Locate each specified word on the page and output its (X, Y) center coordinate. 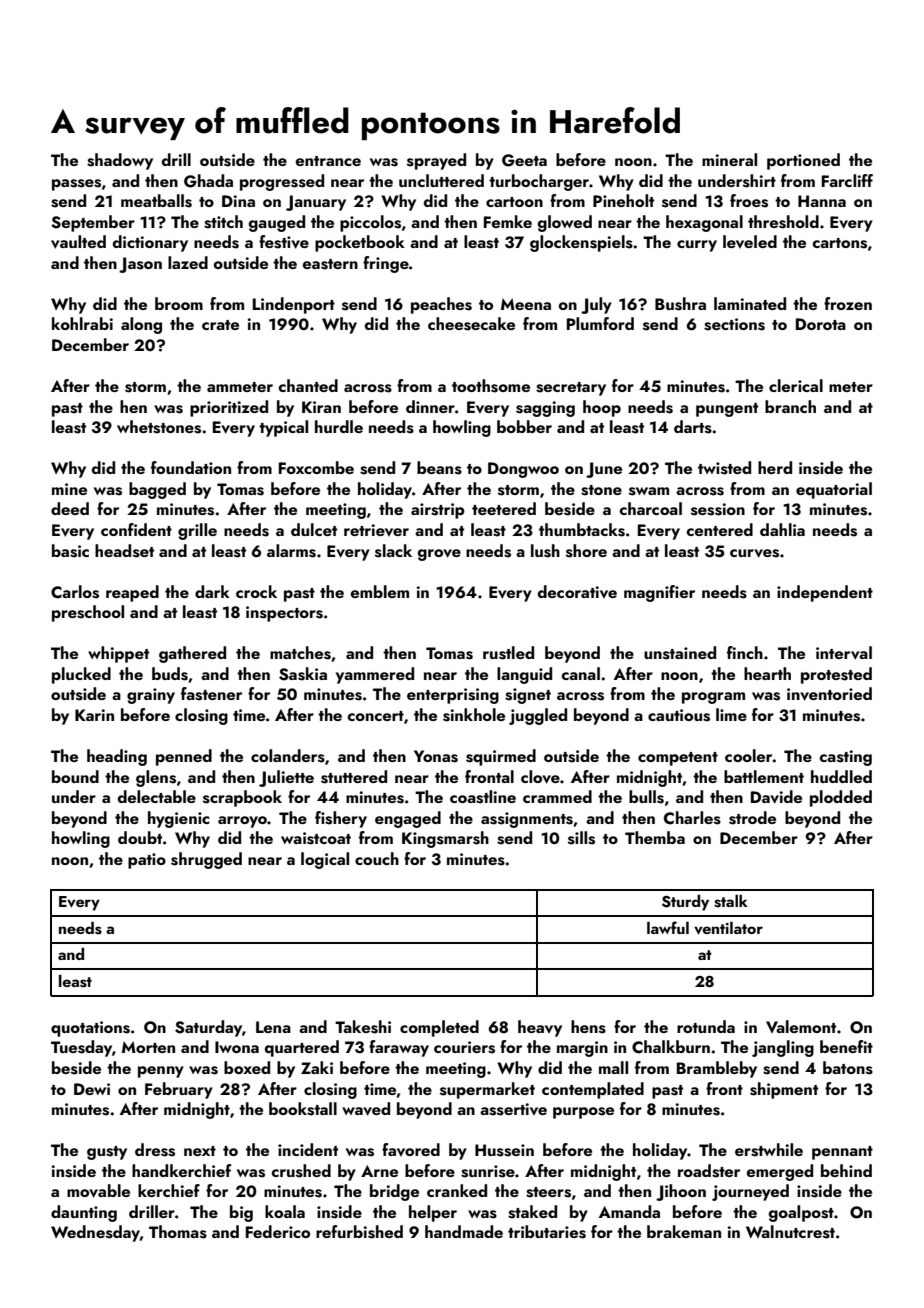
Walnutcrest (790, 1232)
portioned (803, 161)
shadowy (120, 161)
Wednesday (95, 1233)
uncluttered (441, 180)
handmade (464, 1231)
